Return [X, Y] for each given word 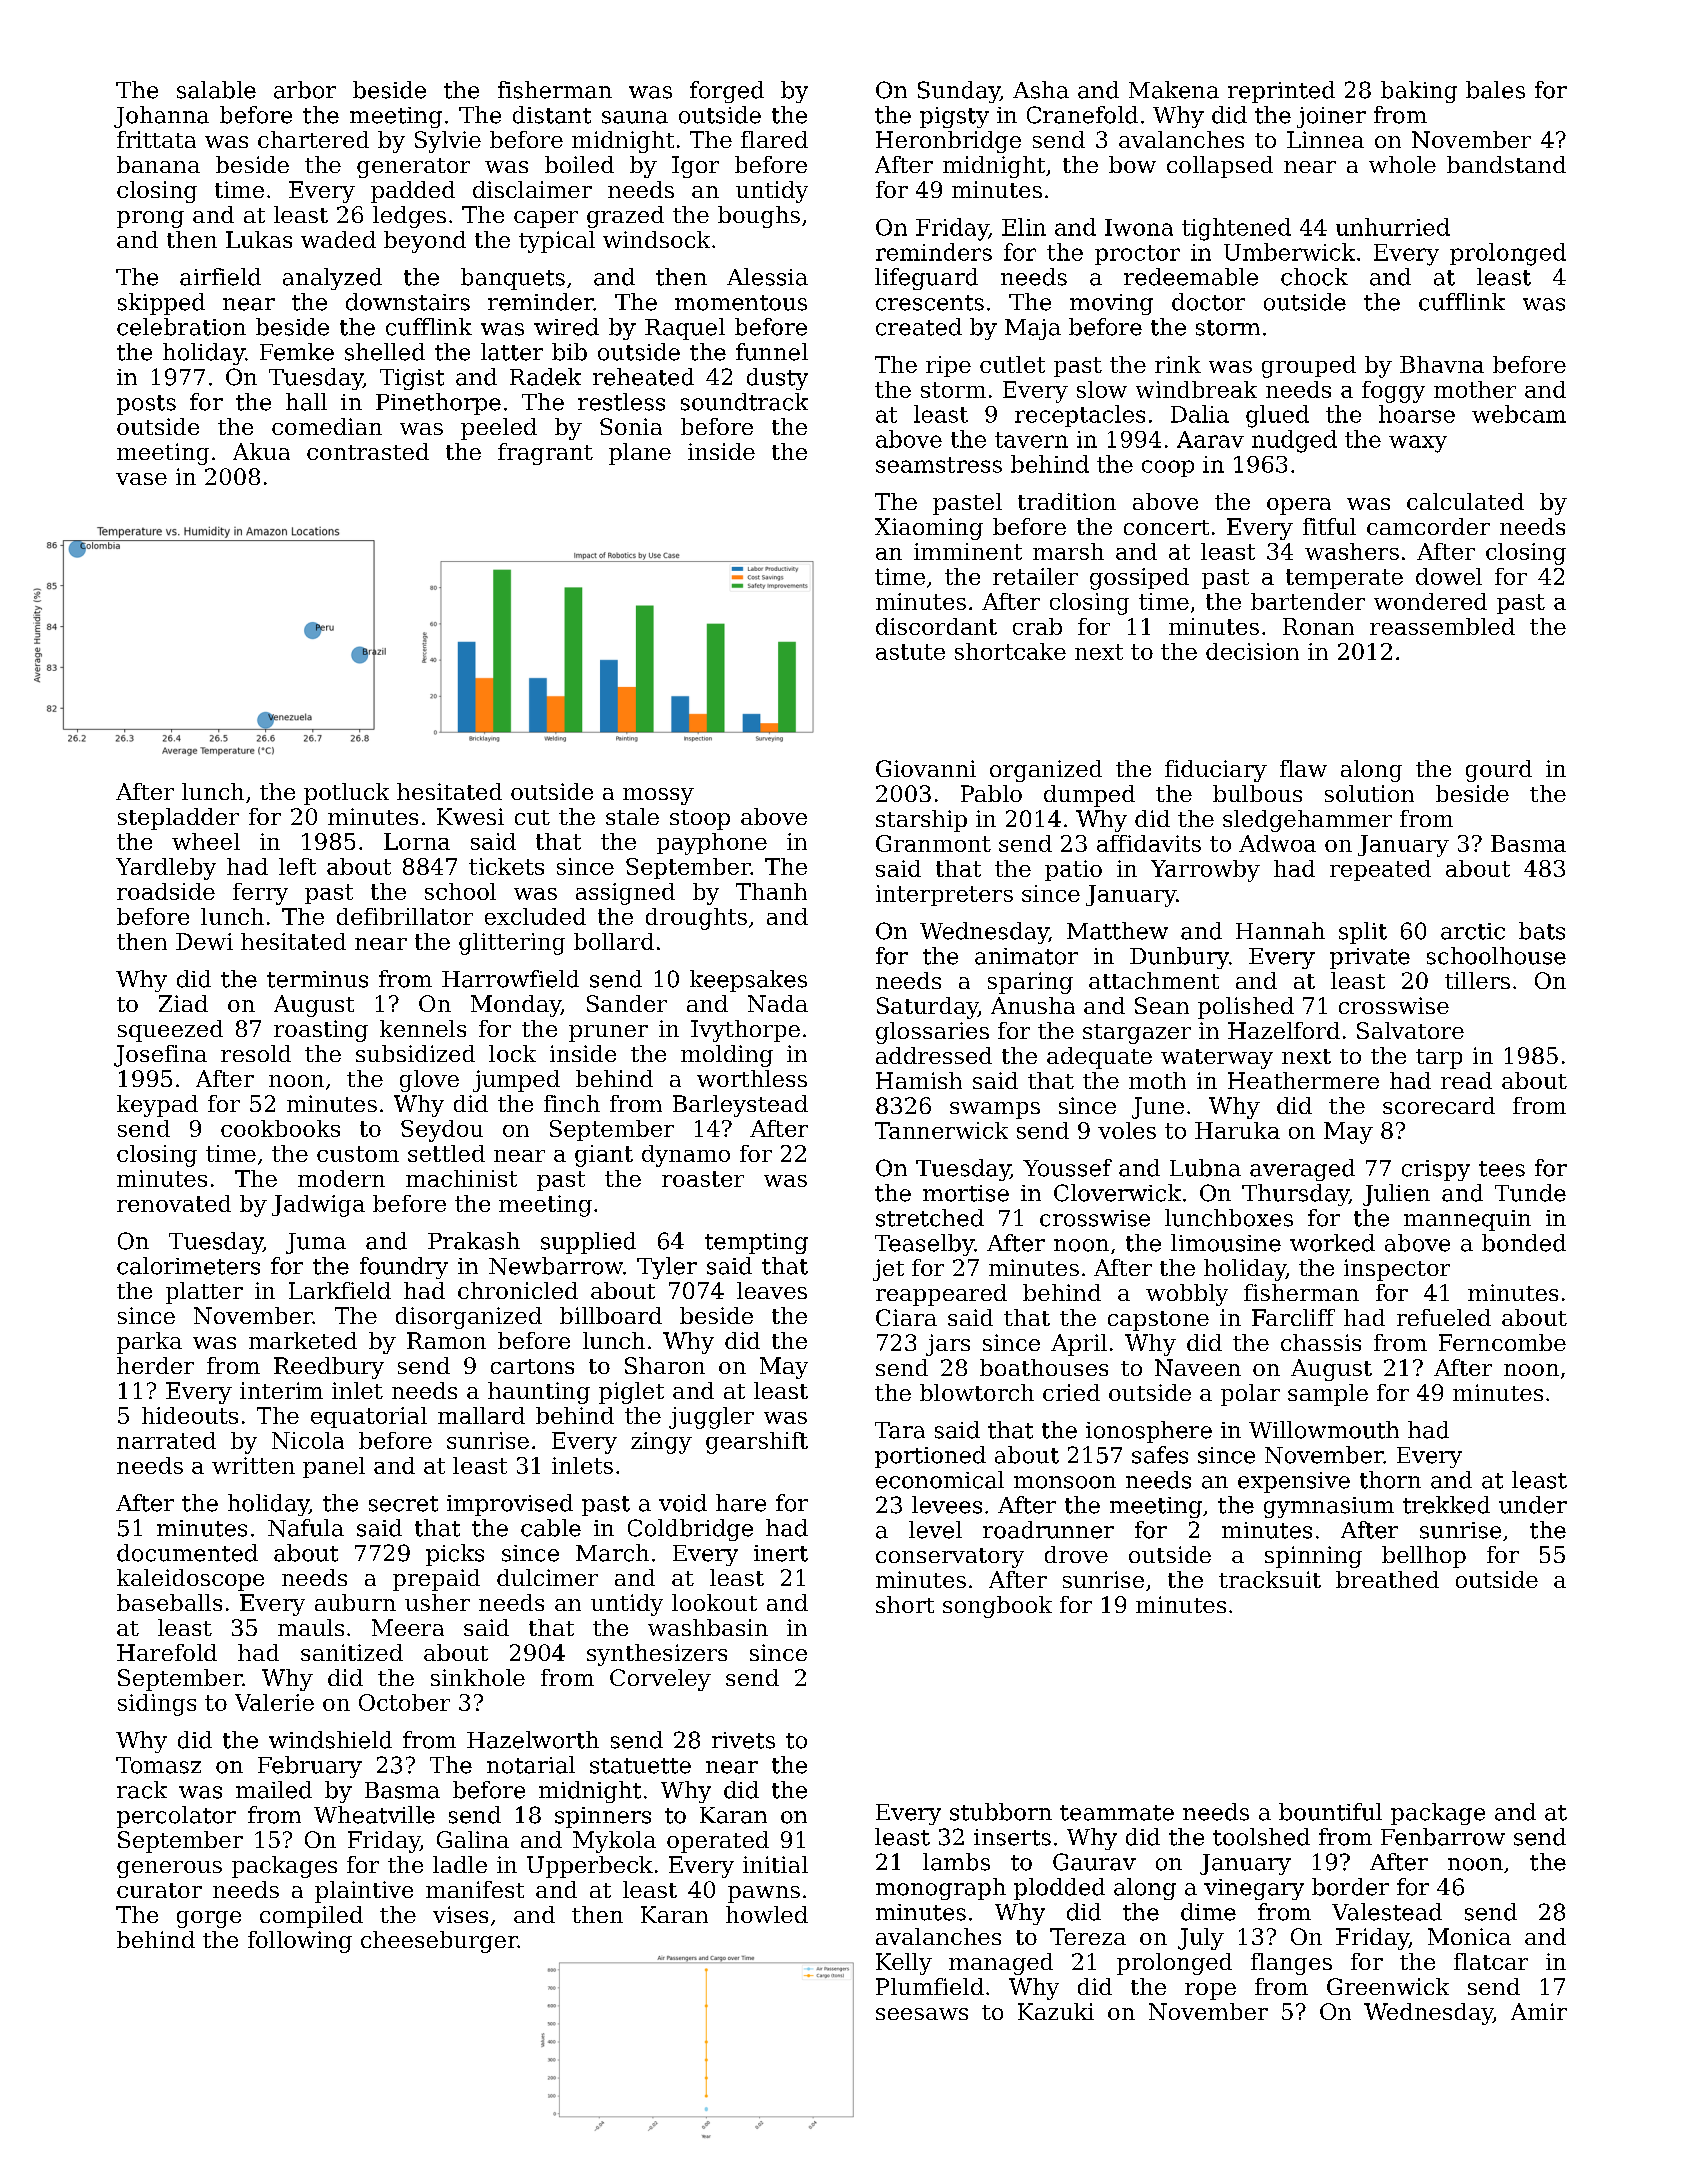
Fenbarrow [1443, 1837]
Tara [900, 1430]
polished [1246, 1008]
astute [910, 652]
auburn [355, 1602]
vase [141, 479]
